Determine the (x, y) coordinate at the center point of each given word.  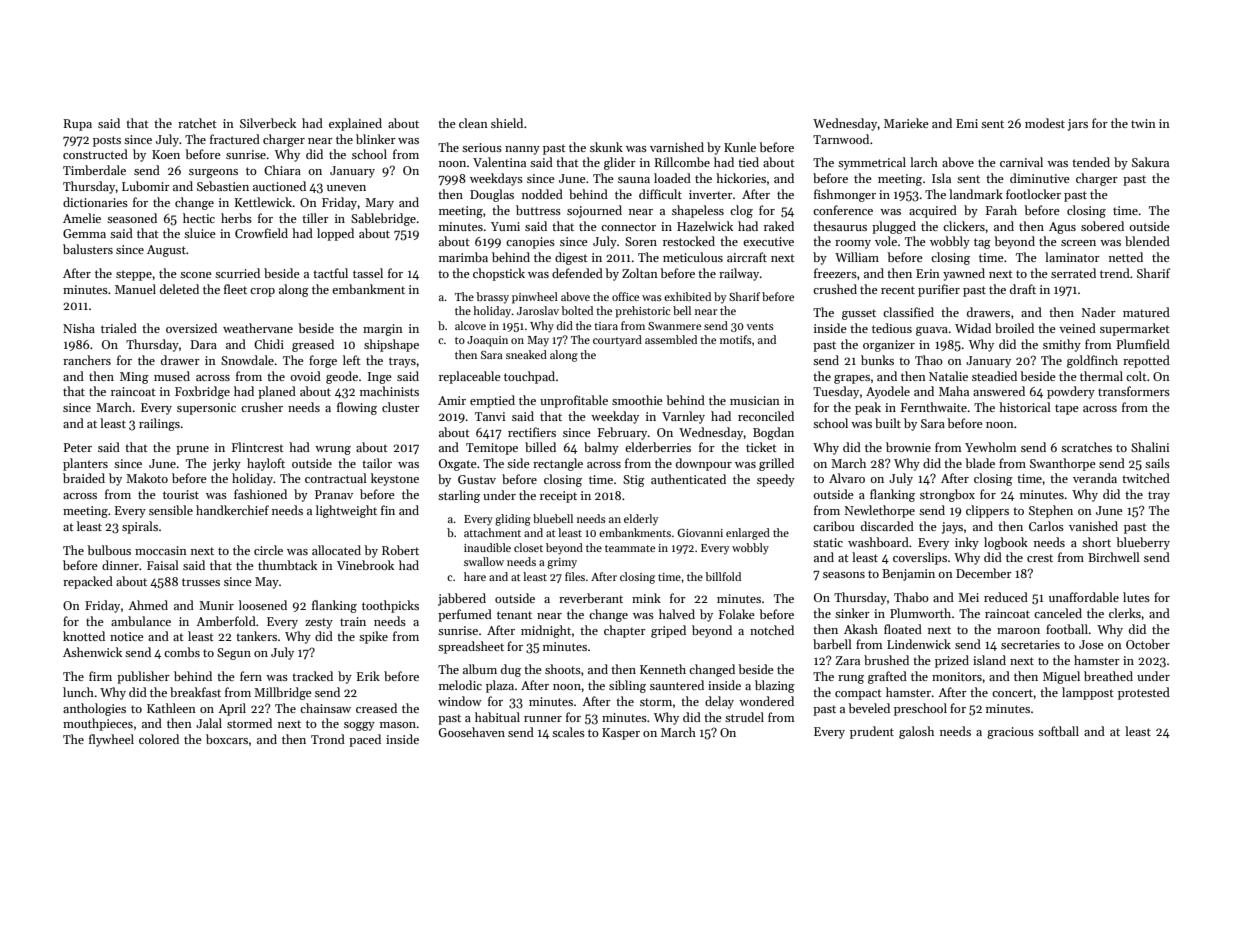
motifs (736, 339)
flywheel (111, 740)
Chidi (269, 344)
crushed (835, 289)
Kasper (621, 734)
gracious (1010, 733)
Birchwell (1114, 557)
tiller (315, 218)
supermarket (1135, 329)
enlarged (748, 534)
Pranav (334, 494)
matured (1146, 312)
